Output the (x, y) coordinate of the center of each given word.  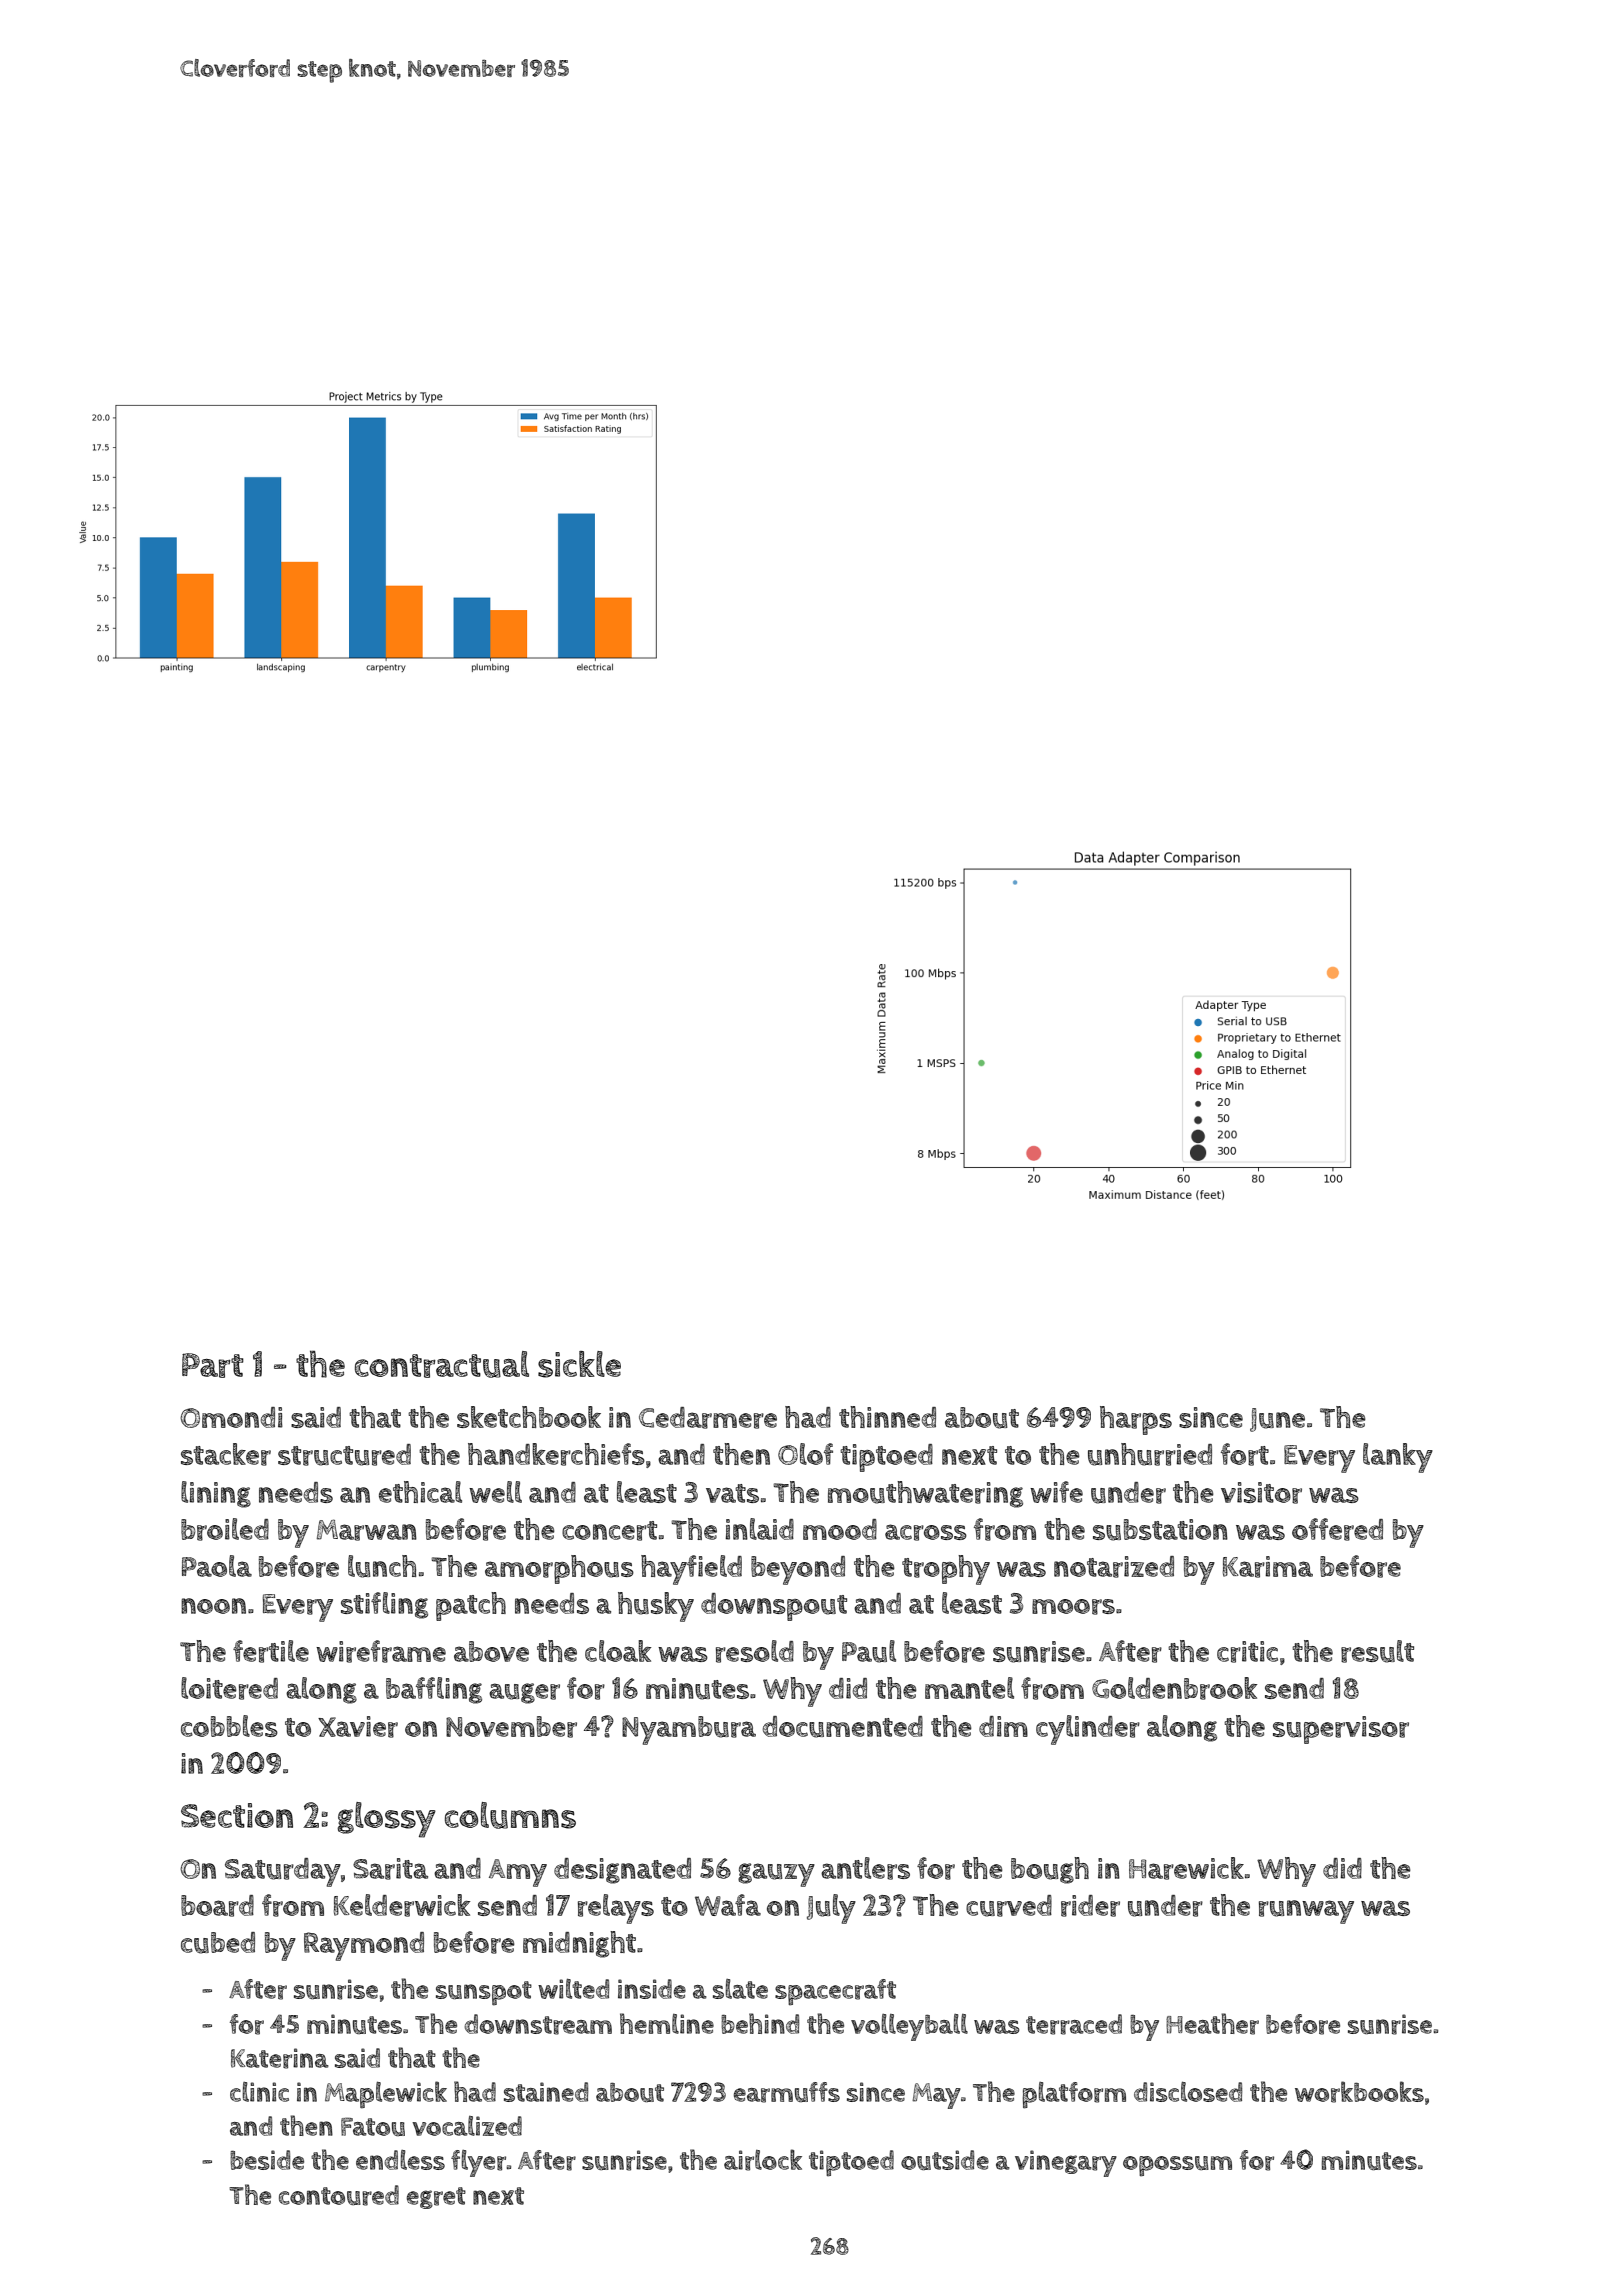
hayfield (691, 1570)
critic (1247, 1652)
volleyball (909, 2027)
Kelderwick (402, 1905)
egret (436, 2198)
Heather (1212, 2024)
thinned (887, 1417)
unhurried (1150, 1454)
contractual (442, 1364)
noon (213, 1606)
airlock (763, 2160)
